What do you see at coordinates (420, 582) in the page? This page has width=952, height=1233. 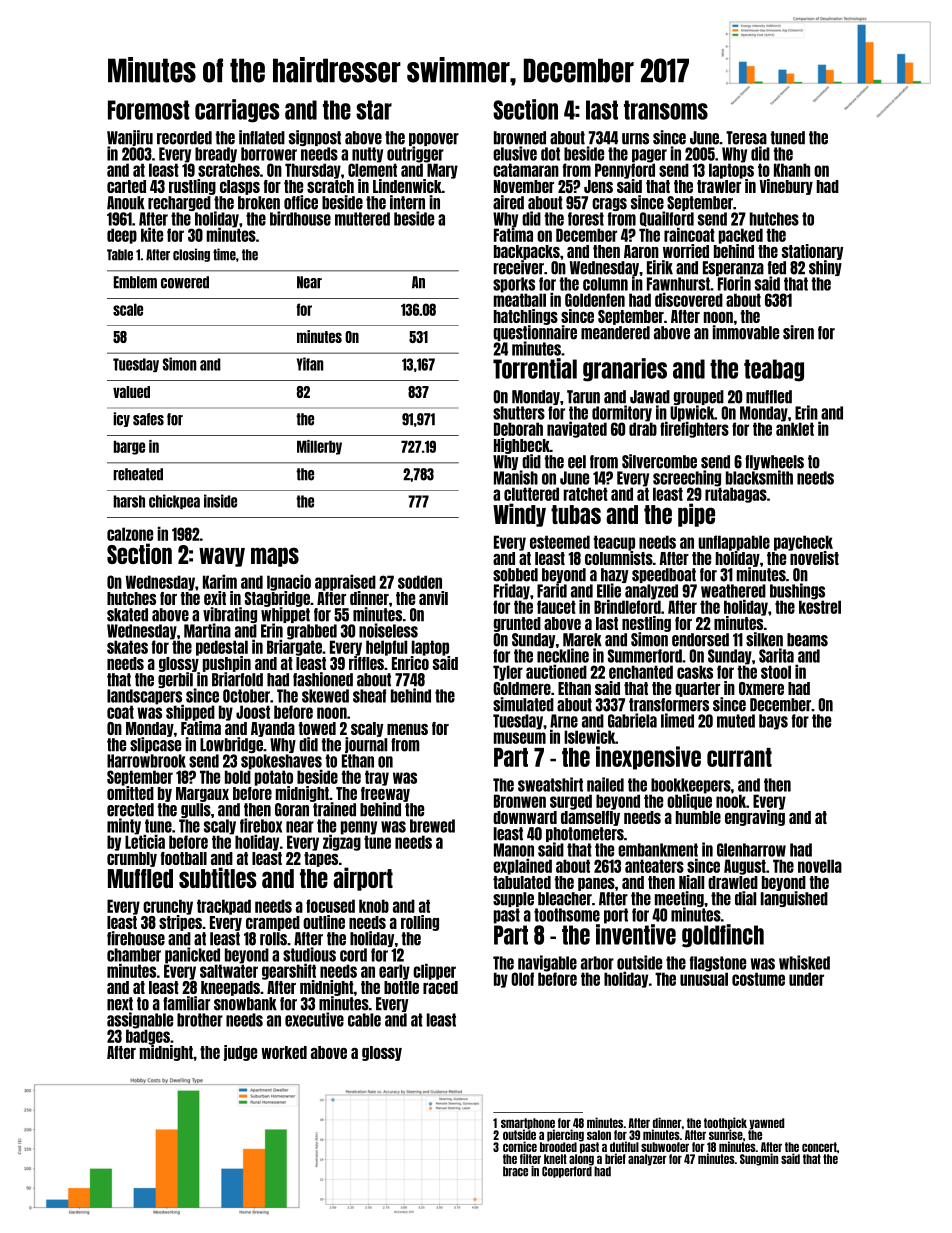 I see `sodden` at bounding box center [420, 582].
